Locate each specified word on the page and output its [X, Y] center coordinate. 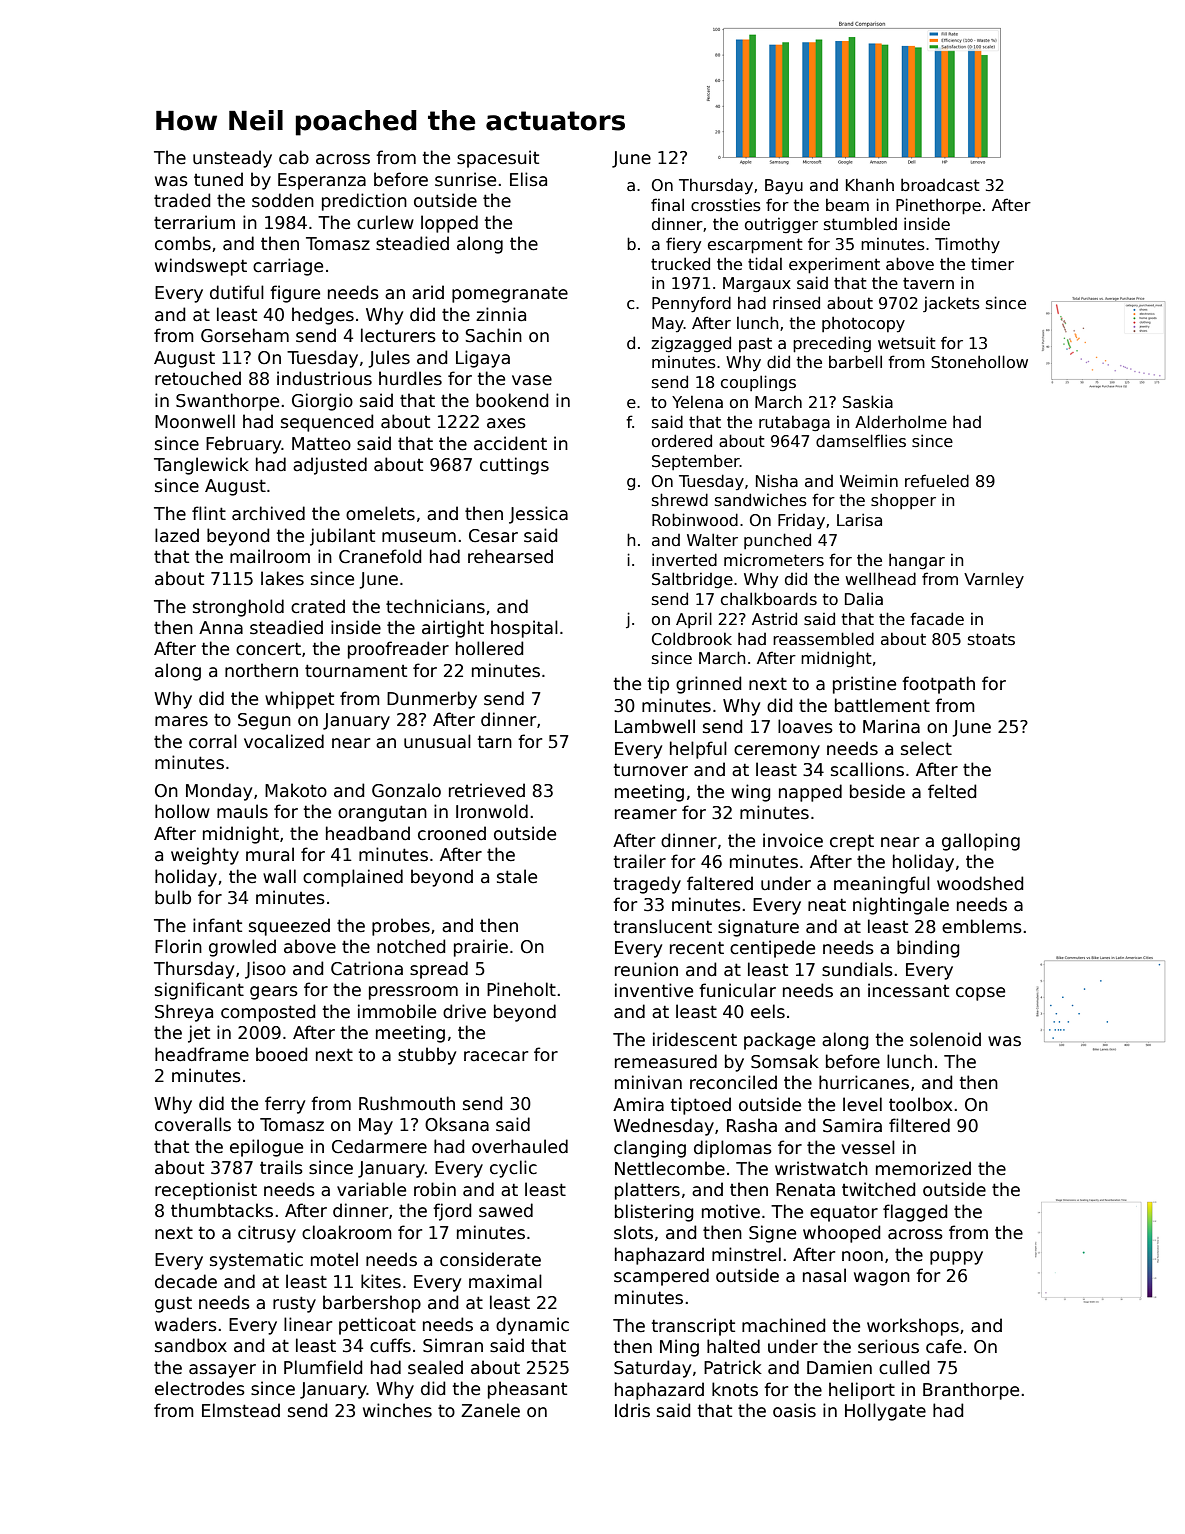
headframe [202, 1054]
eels [768, 1011]
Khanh [870, 184]
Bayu [784, 187]
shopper [903, 501]
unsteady [232, 159]
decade [186, 1281]
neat [827, 905]
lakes [282, 578]
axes [506, 423]
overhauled [520, 1146]
